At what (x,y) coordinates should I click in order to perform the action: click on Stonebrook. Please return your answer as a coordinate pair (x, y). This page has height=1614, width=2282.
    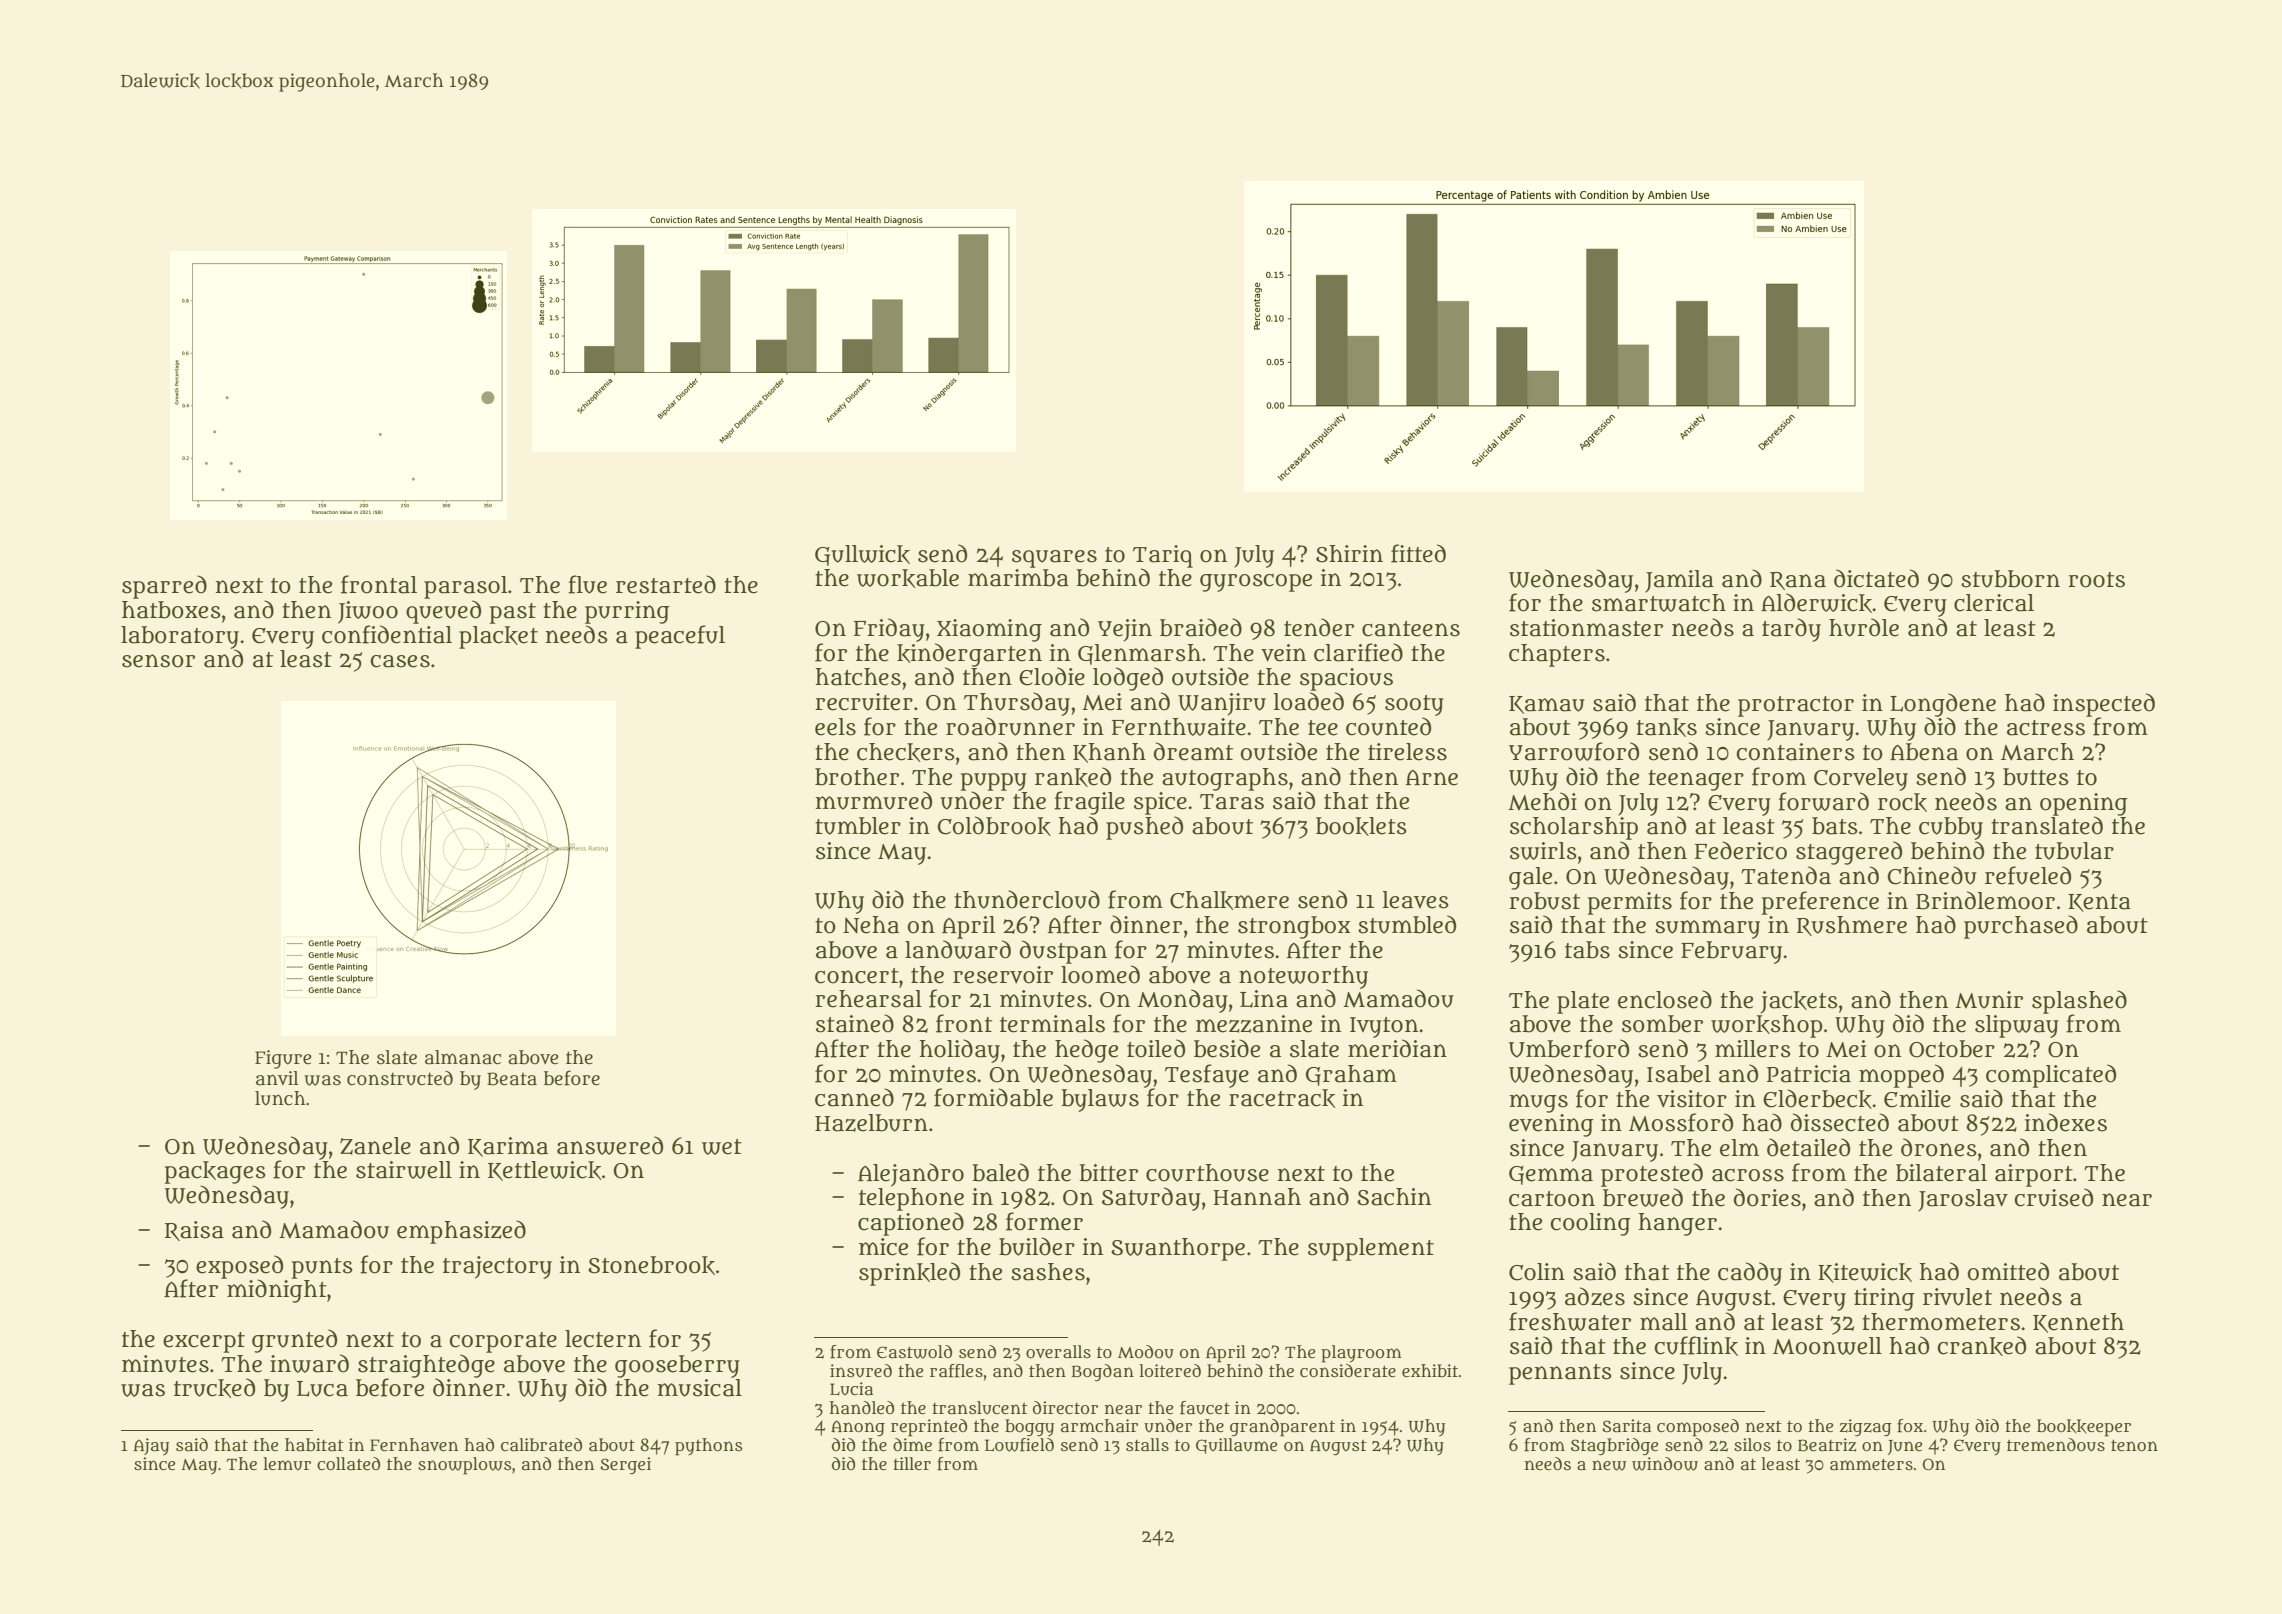
    Looking at the image, I should click on (651, 1265).
